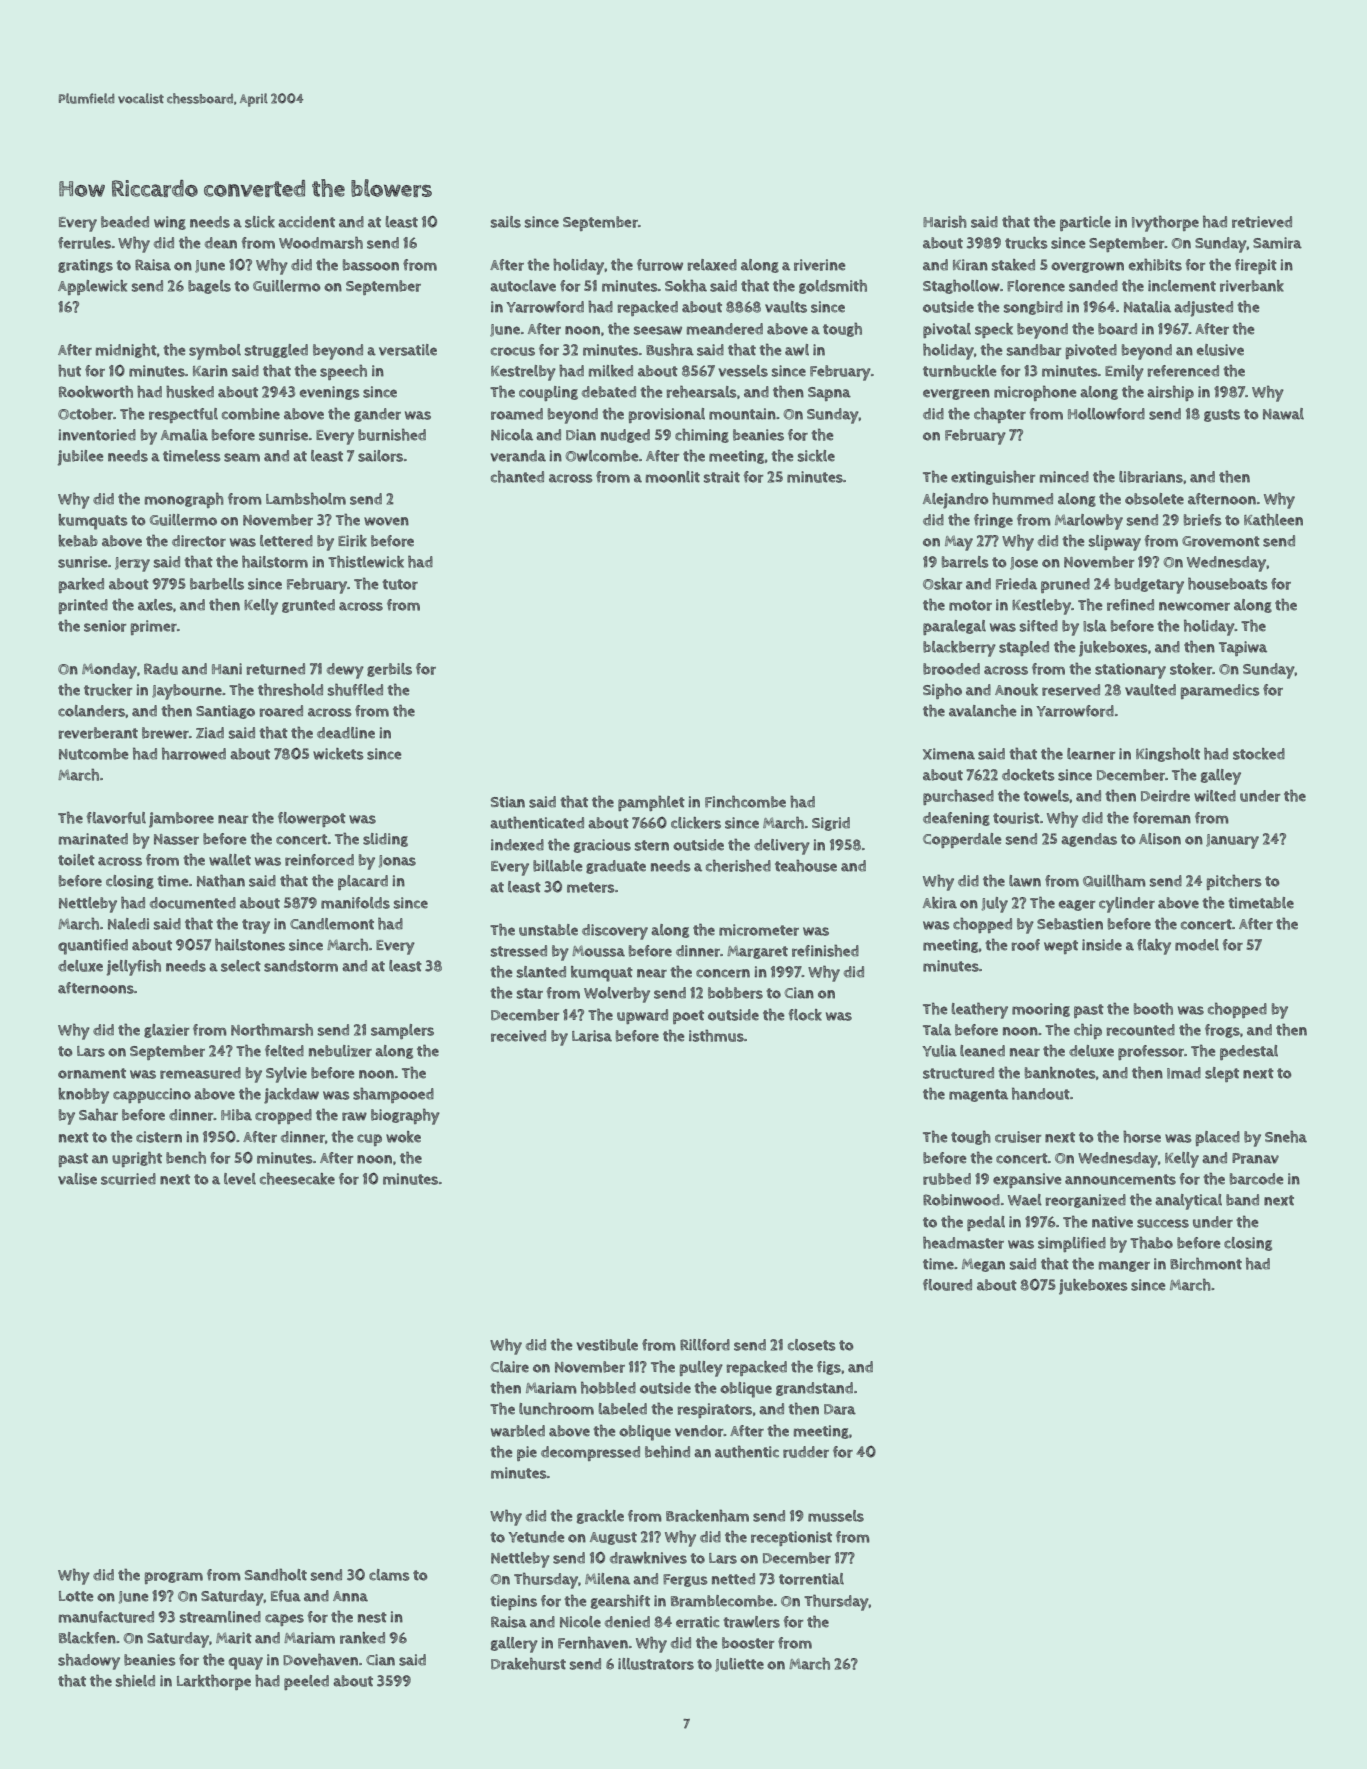  I want to click on Ivythorpe, so click(1165, 224).
